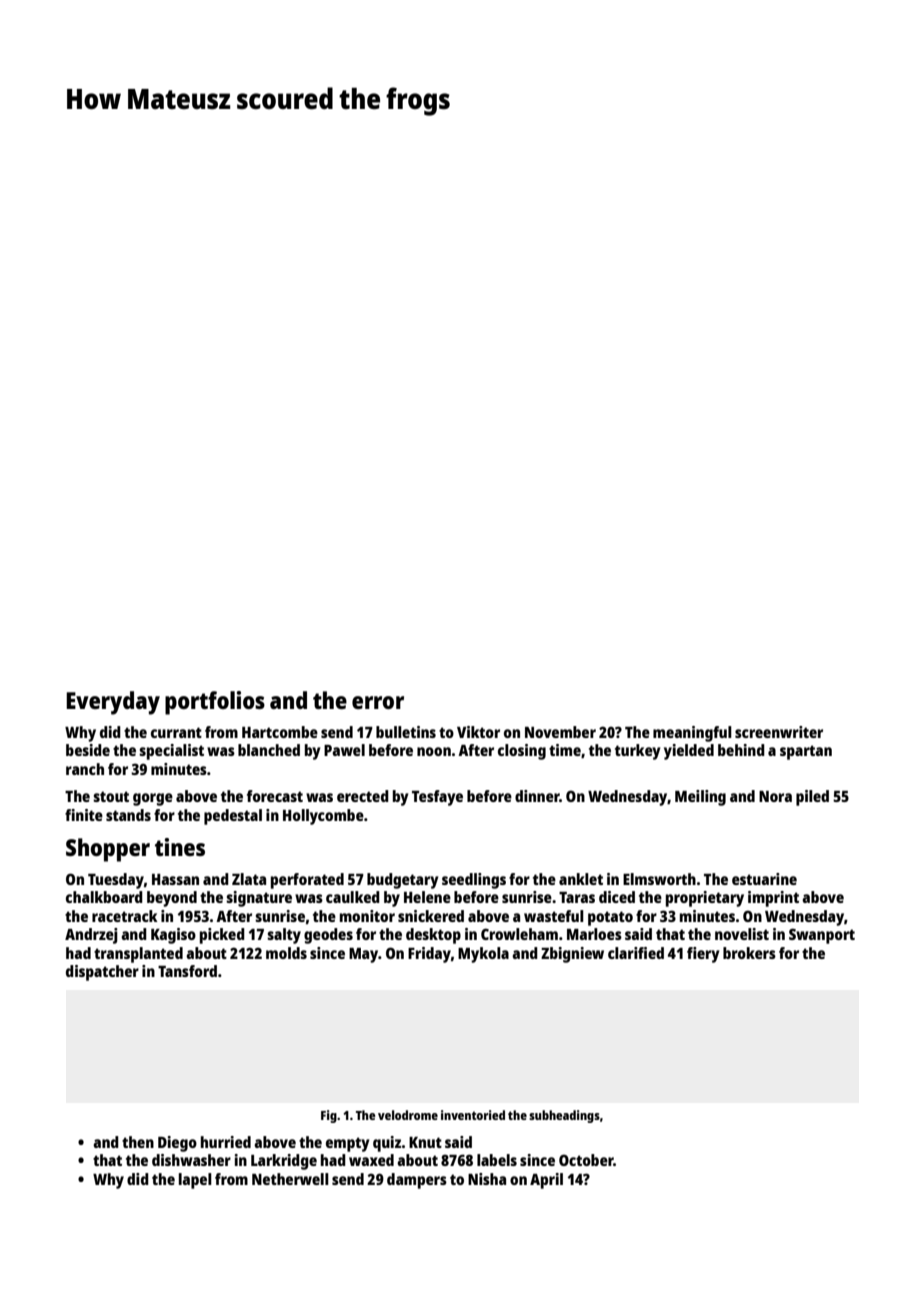 This document has height=1308, width=924. I want to click on Meiling, so click(700, 798).
